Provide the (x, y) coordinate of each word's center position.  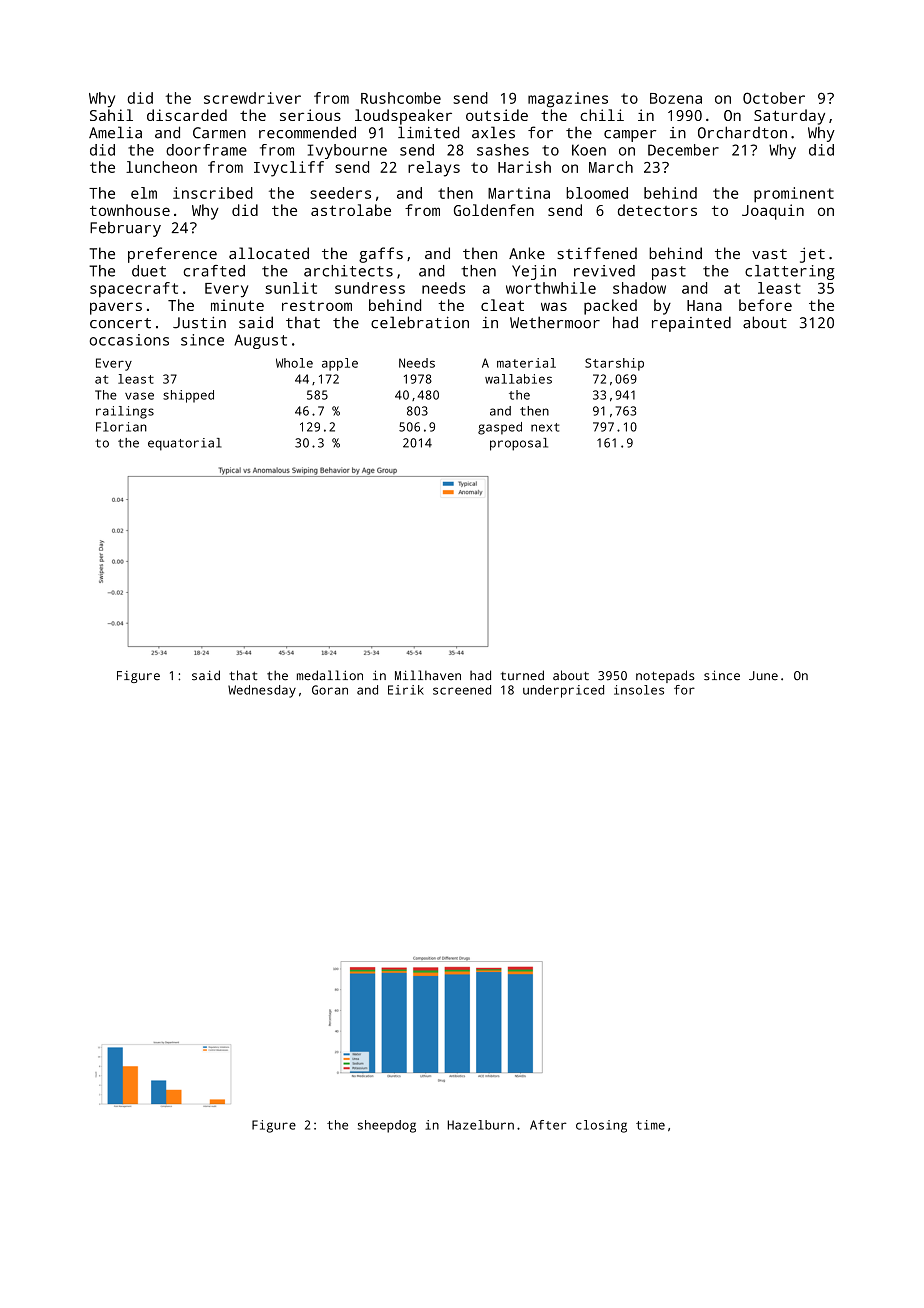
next (545, 427)
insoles (639, 690)
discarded (187, 115)
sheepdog (387, 1126)
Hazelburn (481, 1125)
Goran (330, 690)
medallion (330, 675)
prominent (794, 195)
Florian (121, 427)
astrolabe (351, 210)
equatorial (184, 444)
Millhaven (428, 675)
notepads (665, 676)
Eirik (406, 690)
